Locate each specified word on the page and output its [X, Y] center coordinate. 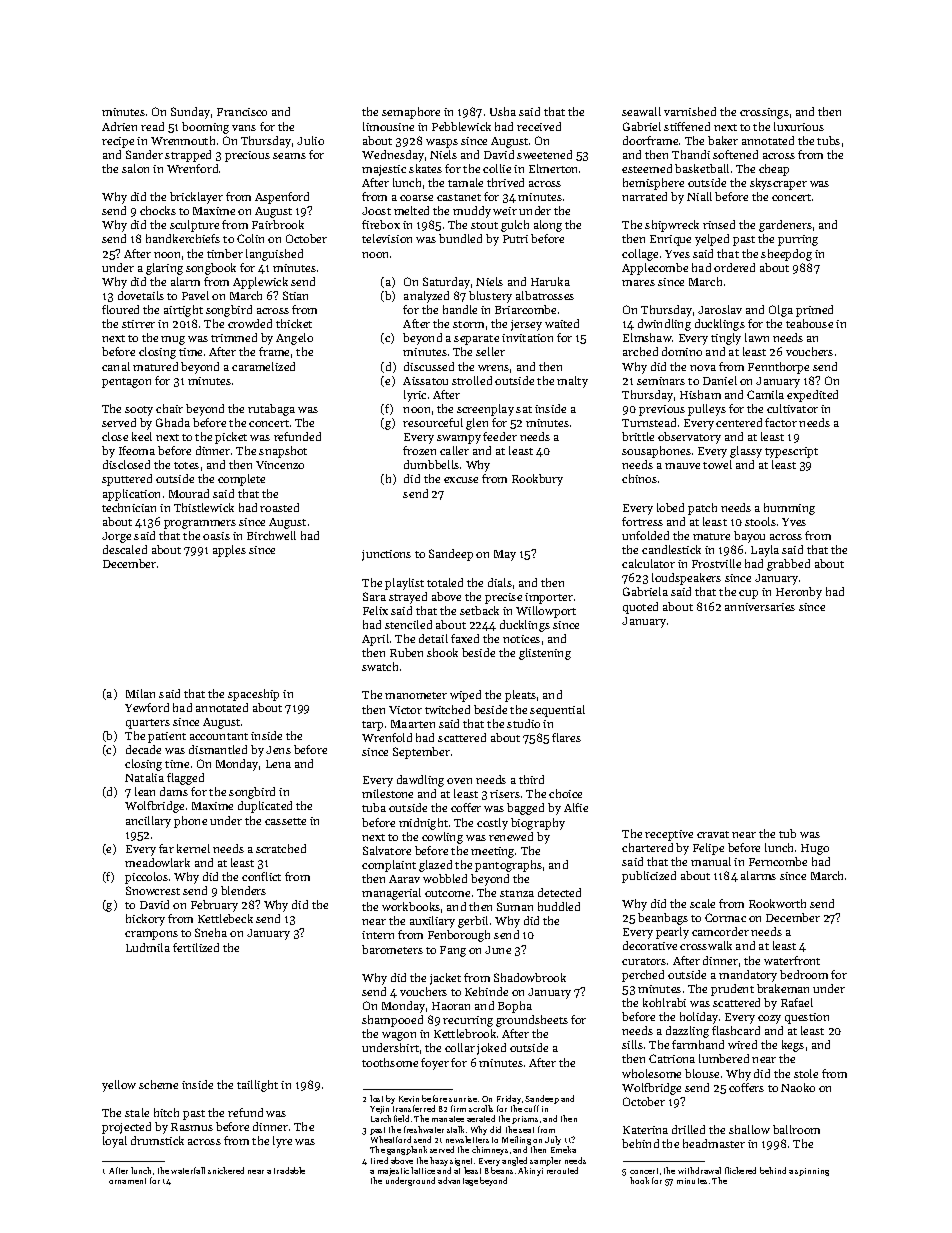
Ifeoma [137, 450]
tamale [465, 182]
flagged [185, 779]
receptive [669, 835]
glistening [545, 654]
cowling [442, 838]
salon [135, 168]
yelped [712, 240]
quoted [640, 608]
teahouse [809, 323]
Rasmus [192, 1127]
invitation [527, 338]
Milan [140, 693]
